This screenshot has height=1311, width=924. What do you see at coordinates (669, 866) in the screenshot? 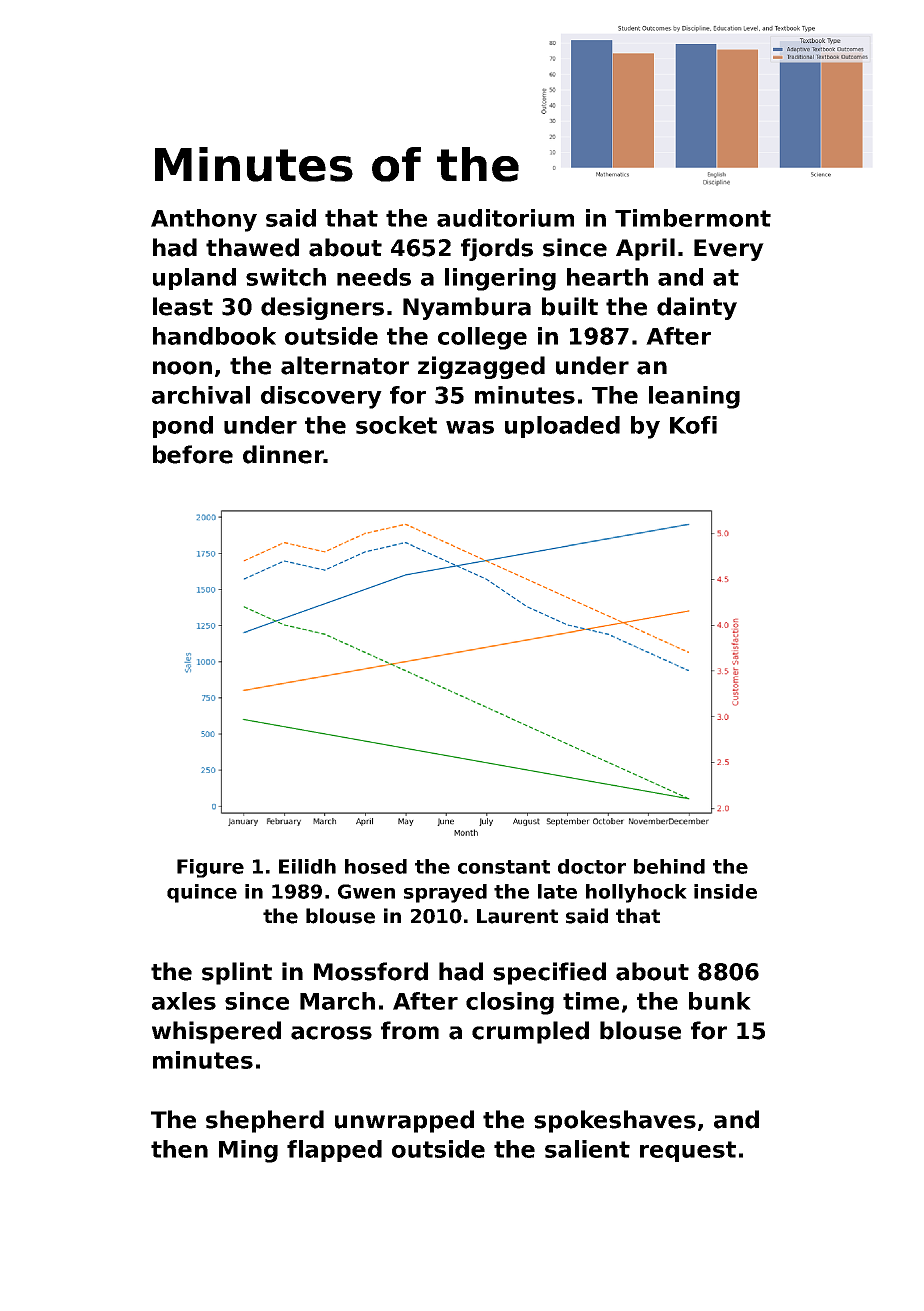
I see `behind` at bounding box center [669, 866].
